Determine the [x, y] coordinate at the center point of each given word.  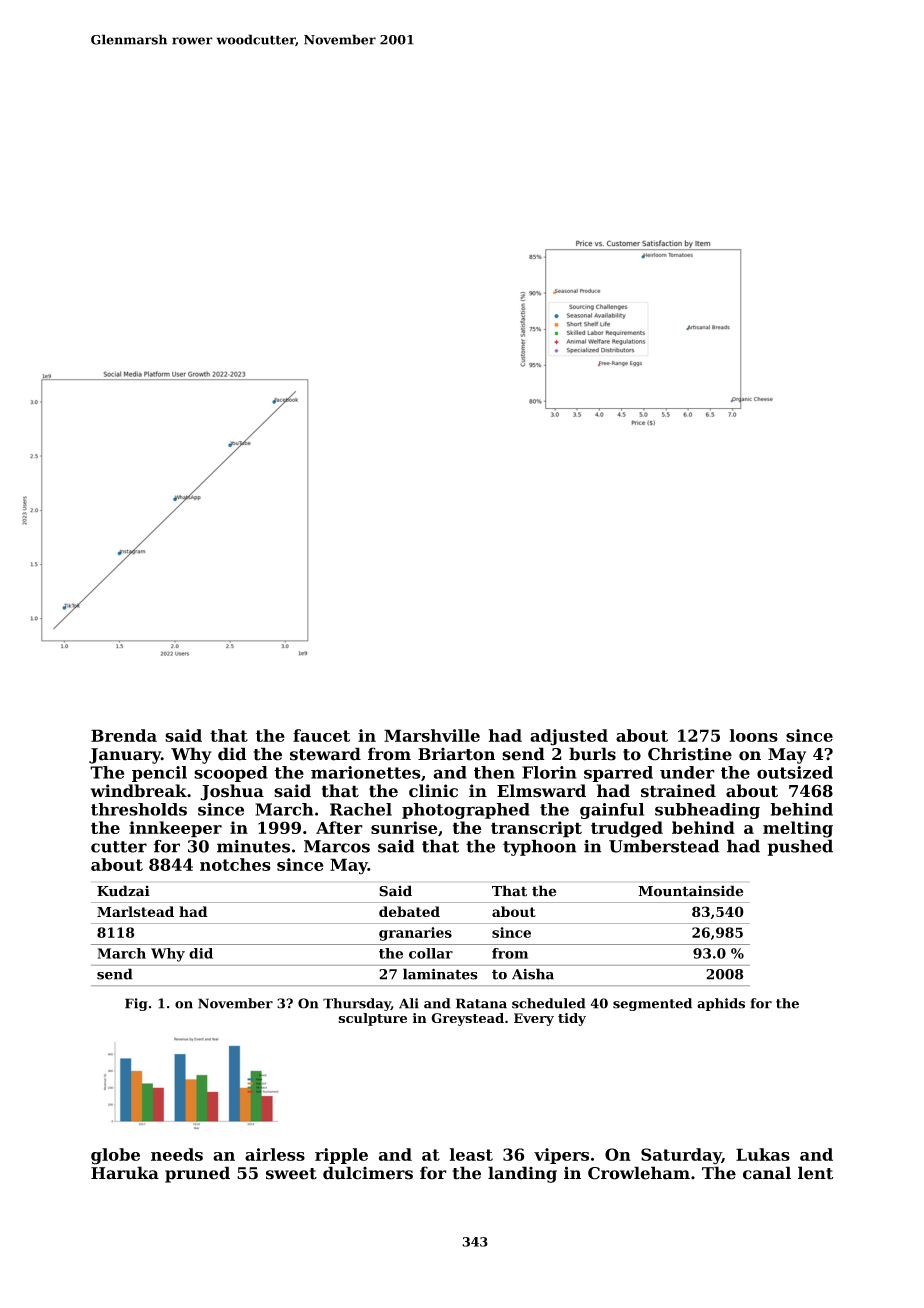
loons [754, 735]
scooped [231, 774]
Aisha [533, 974]
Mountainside [690, 891]
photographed [466, 811]
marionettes [366, 772]
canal [767, 1173]
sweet [291, 1174]
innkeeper [175, 829]
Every [534, 1019]
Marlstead [135, 911]
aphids [721, 1004]
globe [115, 1156]
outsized [795, 772]
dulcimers [368, 1173]
